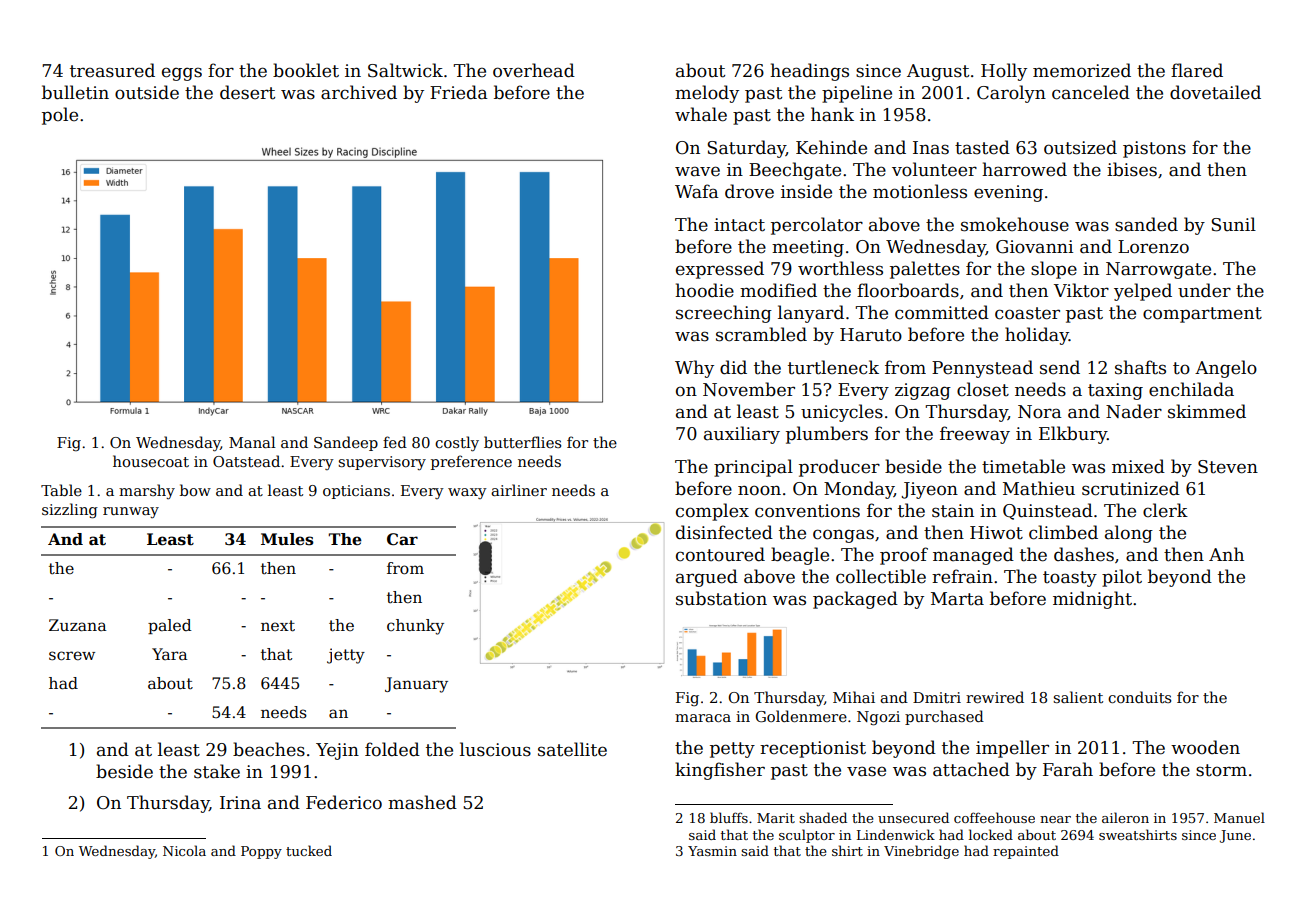  What do you see at coordinates (184, 850) in the image?
I see `Nicola` at bounding box center [184, 850].
